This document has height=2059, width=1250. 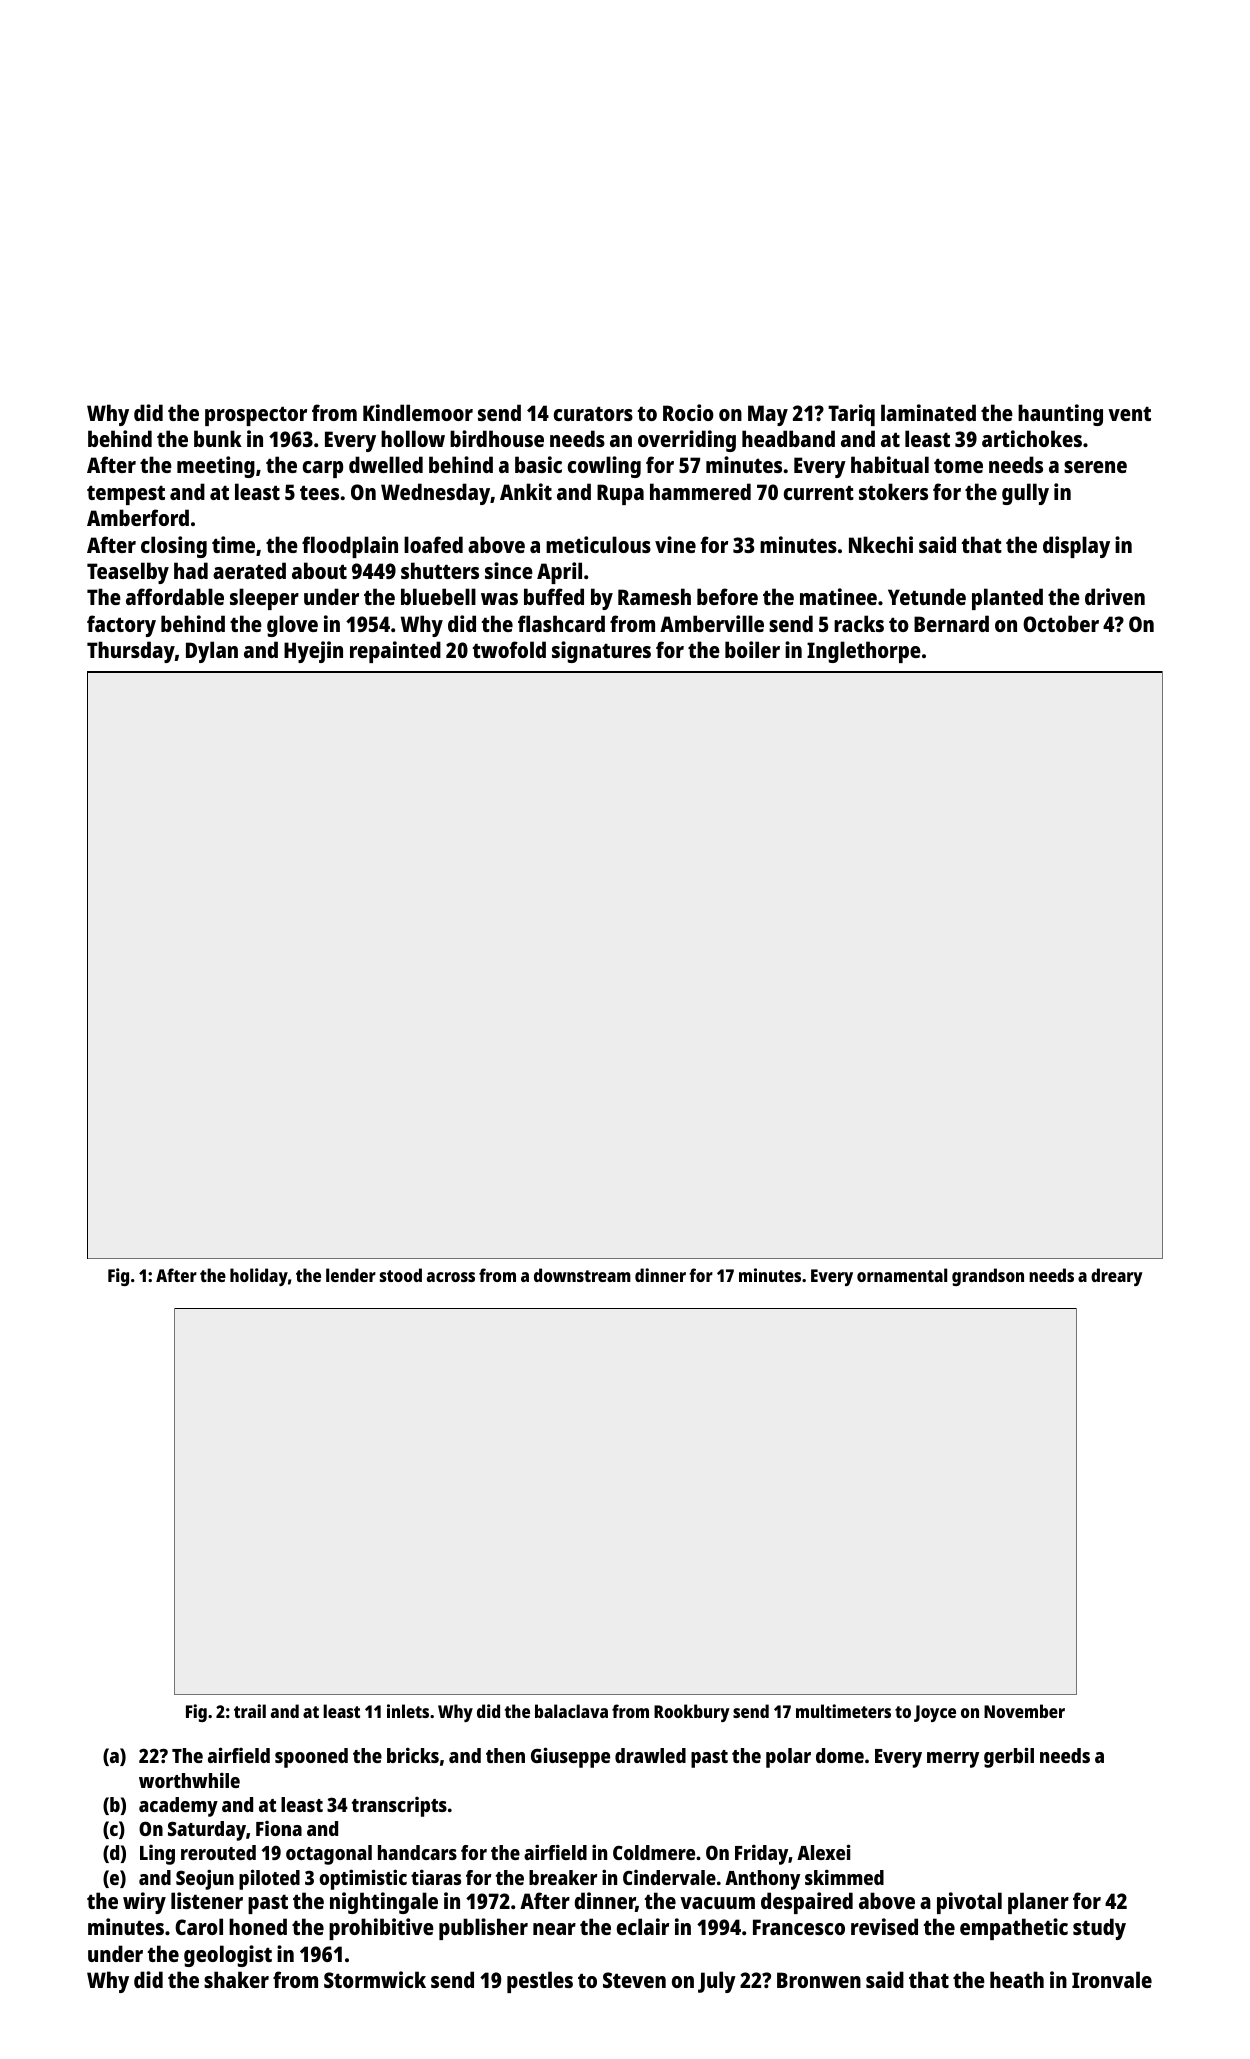 What do you see at coordinates (988, 1277) in the document?
I see `grandson` at bounding box center [988, 1277].
